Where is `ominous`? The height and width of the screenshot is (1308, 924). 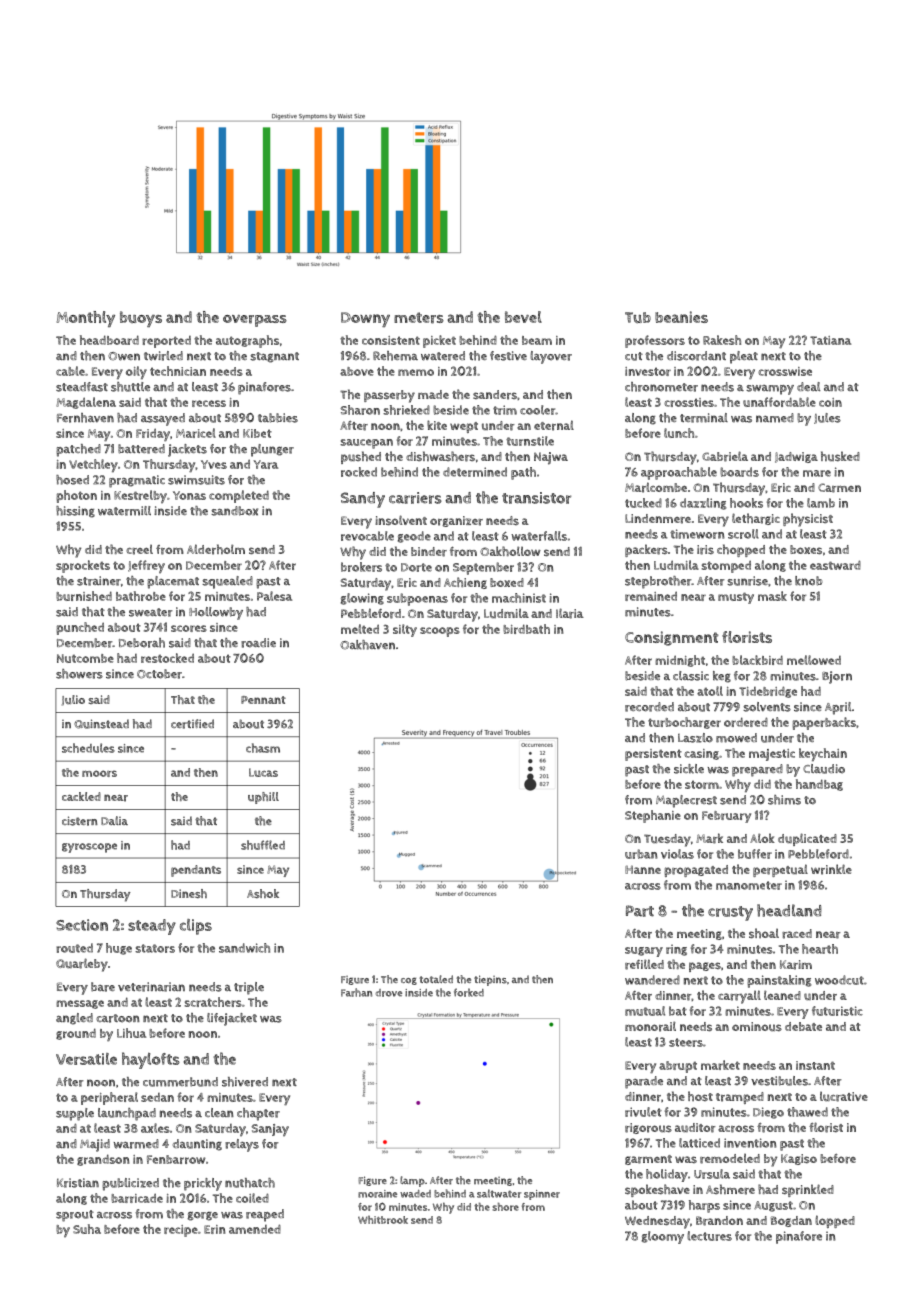 ominous is located at coordinates (757, 1026).
